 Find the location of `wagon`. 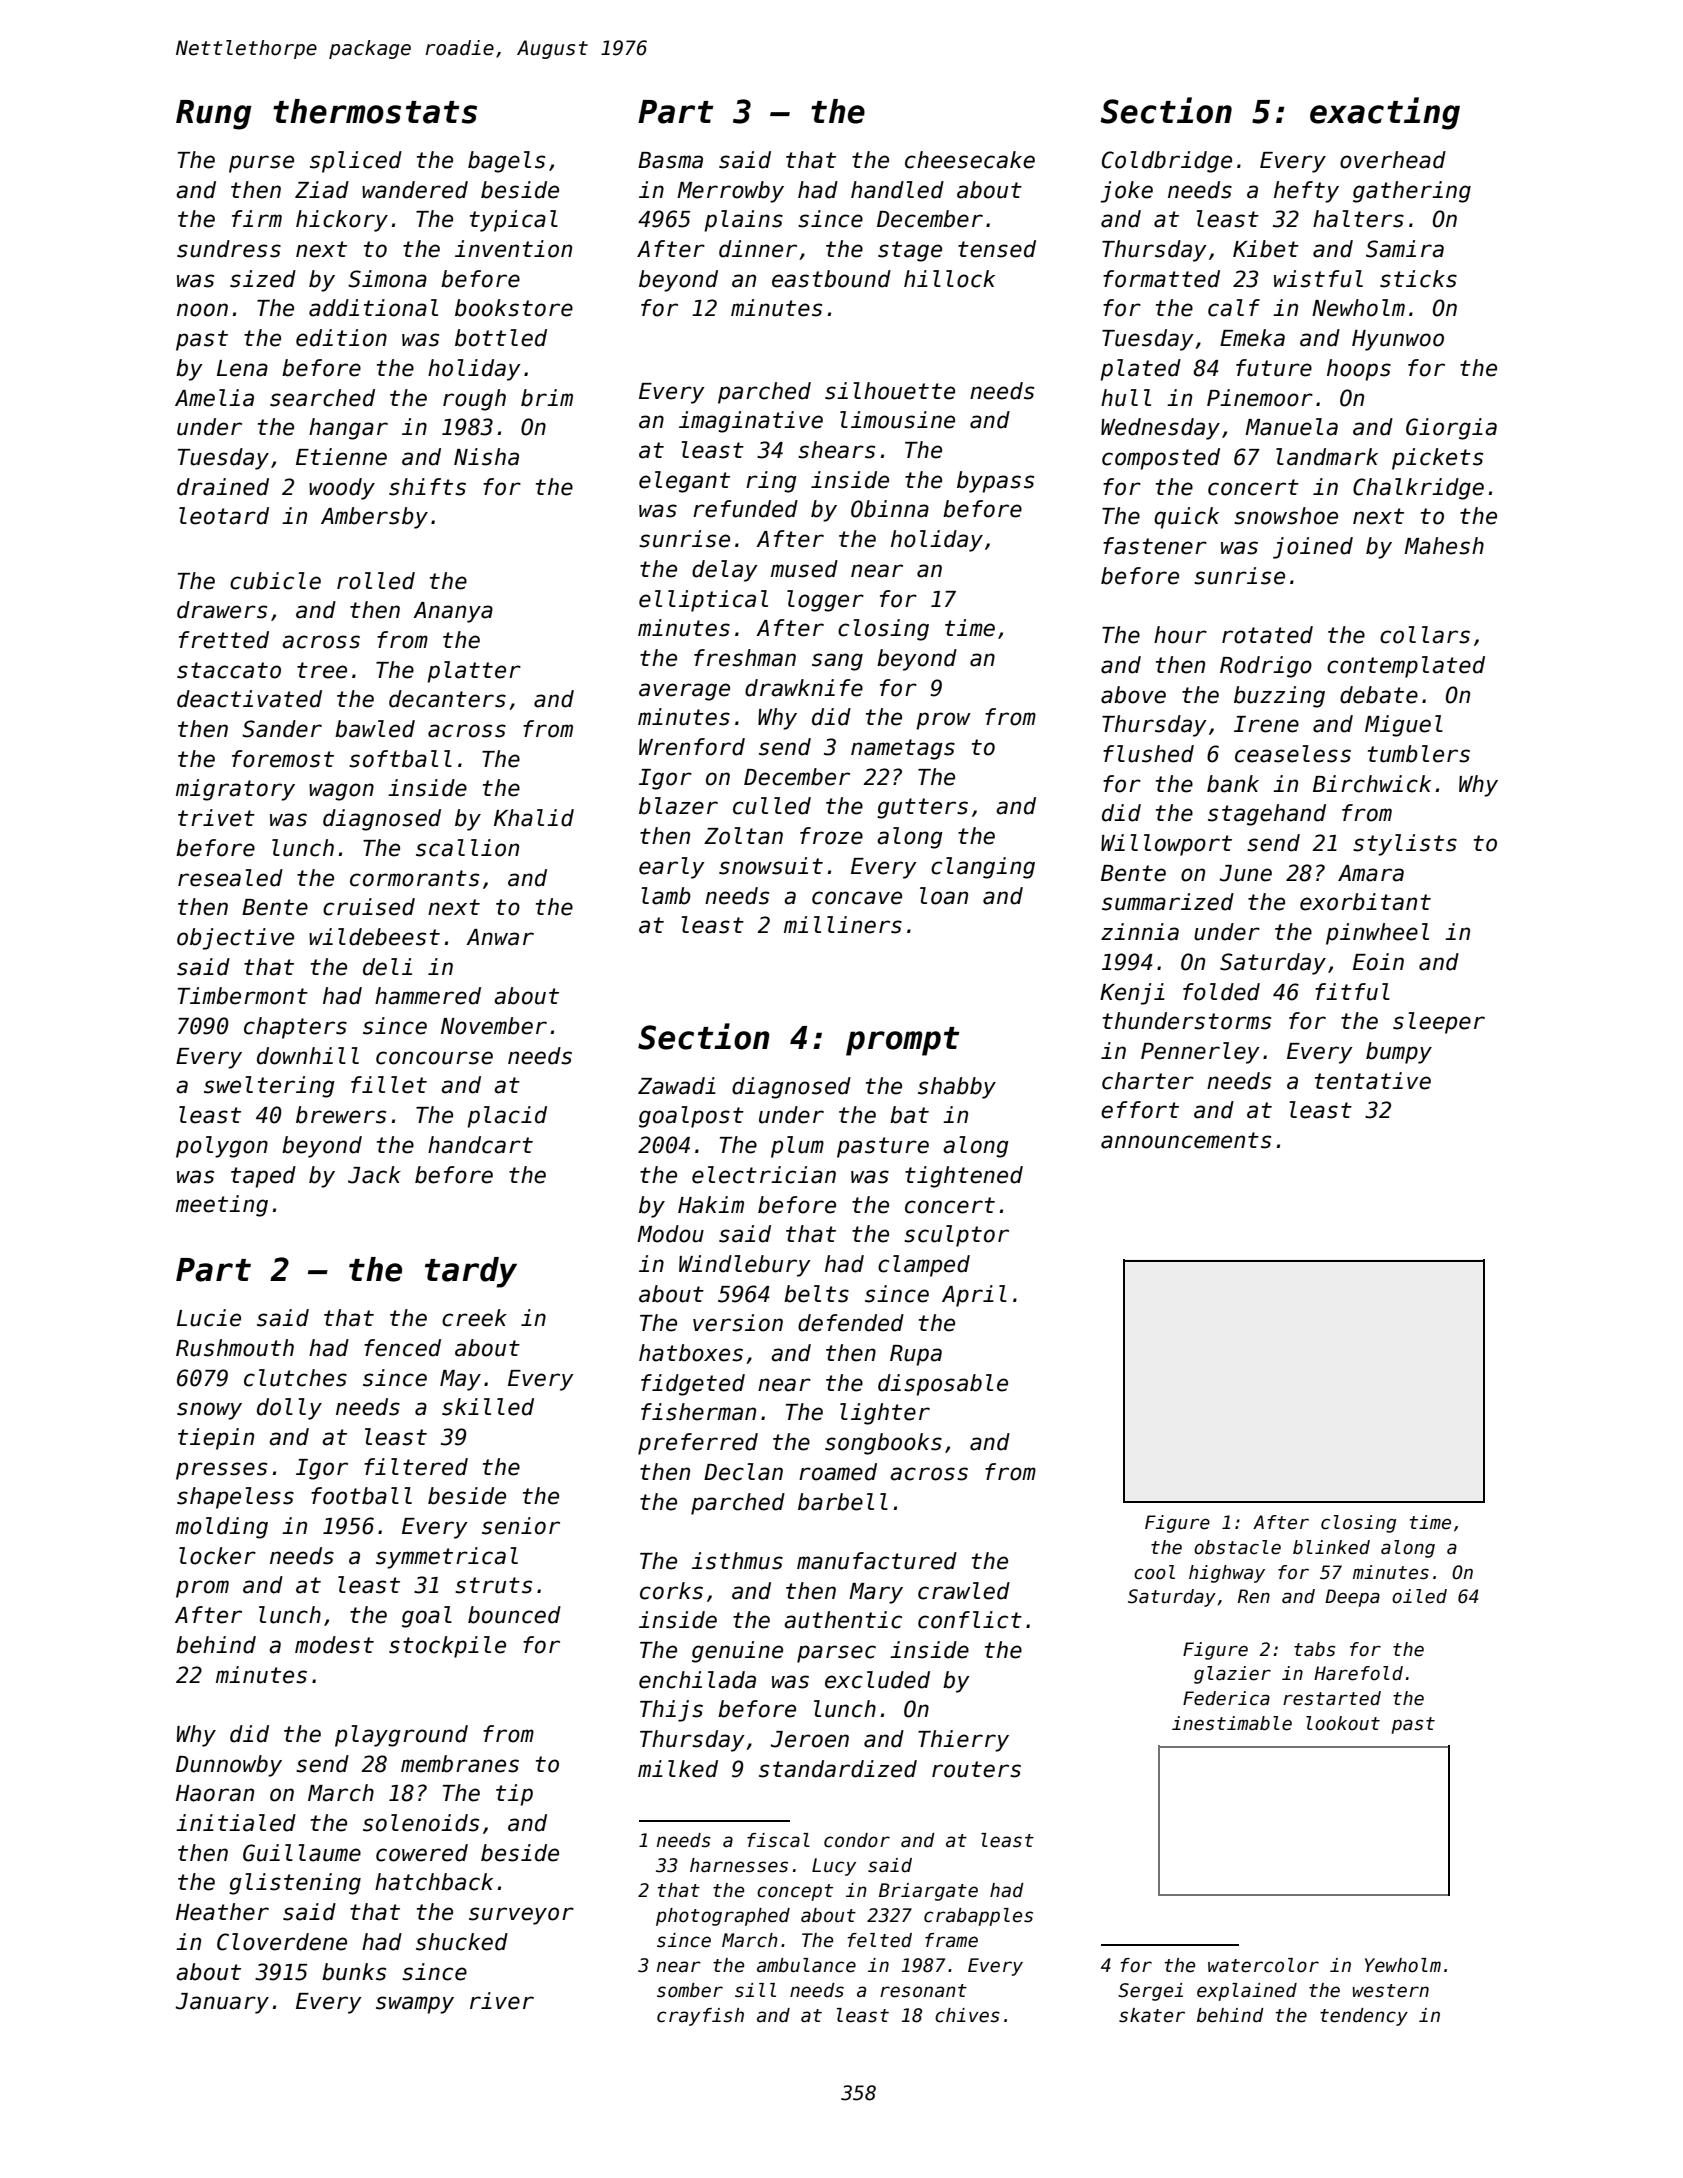

wagon is located at coordinates (341, 792).
